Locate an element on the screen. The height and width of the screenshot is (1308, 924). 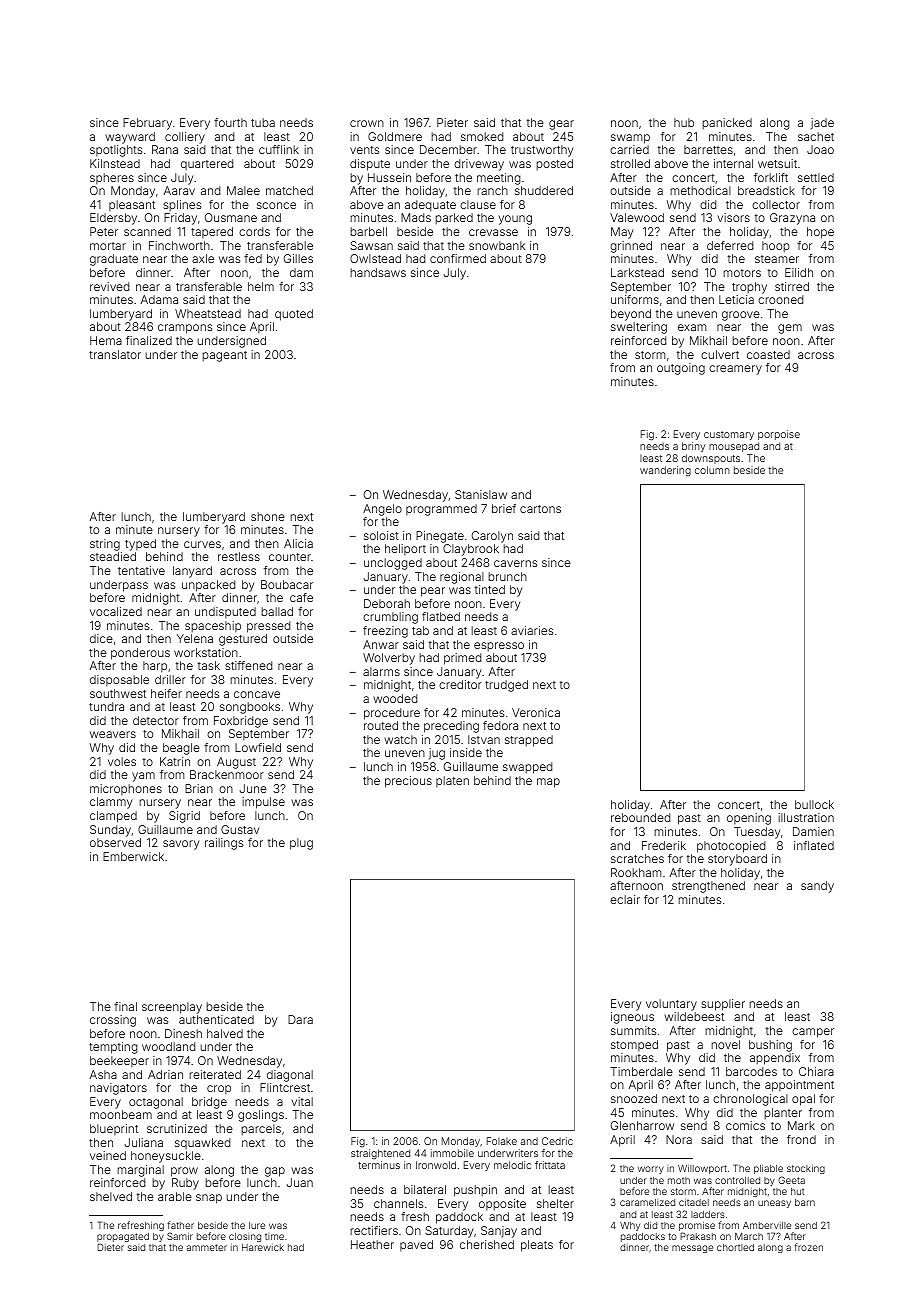
opening is located at coordinates (749, 819).
